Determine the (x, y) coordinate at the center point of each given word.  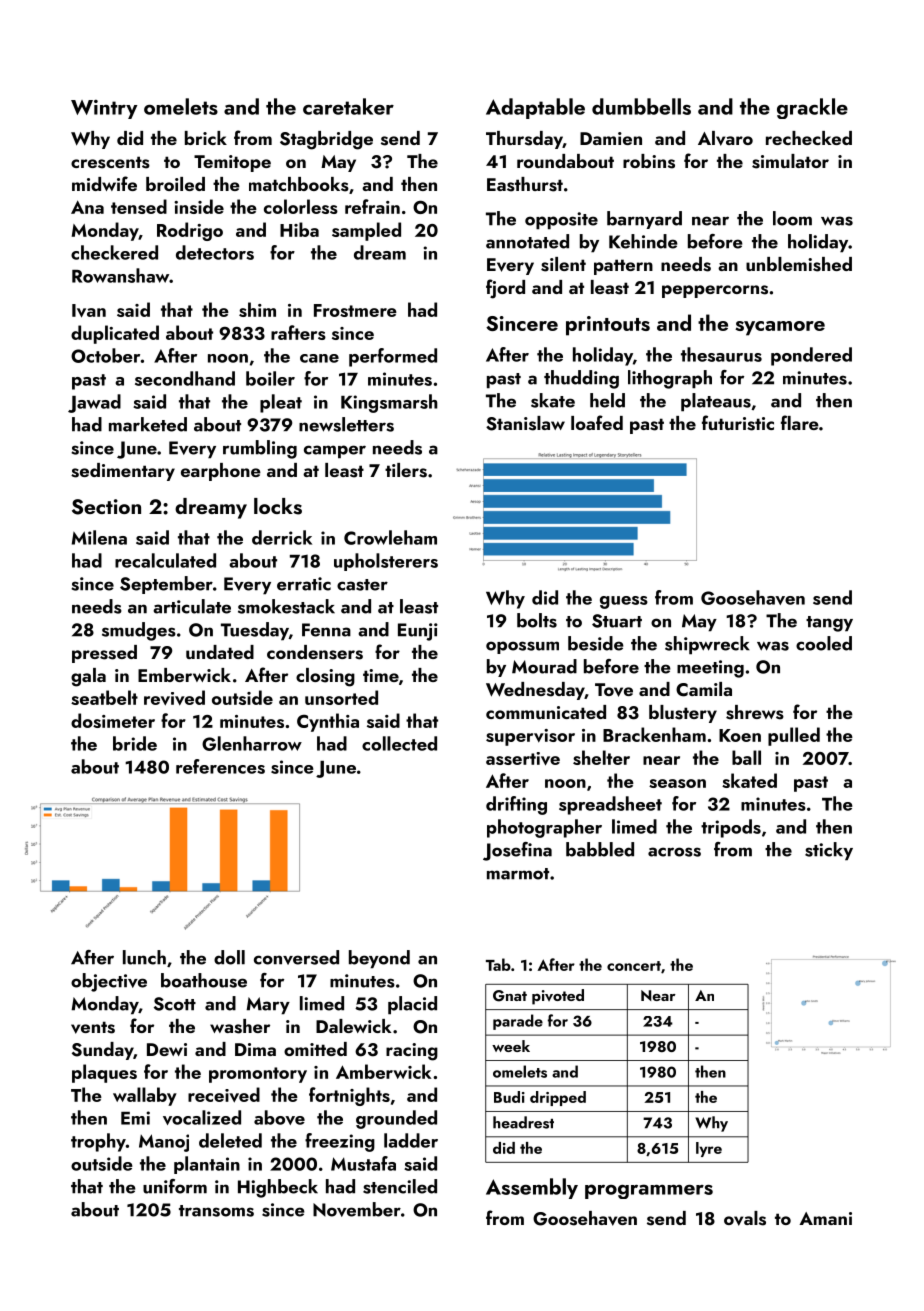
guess (624, 602)
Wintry (104, 109)
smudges (139, 631)
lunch (144, 957)
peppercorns (715, 291)
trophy (98, 1142)
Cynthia (328, 722)
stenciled (400, 1186)
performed (393, 357)
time (381, 675)
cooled (824, 643)
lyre (709, 1149)
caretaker (348, 106)
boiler (270, 378)
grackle (812, 108)
